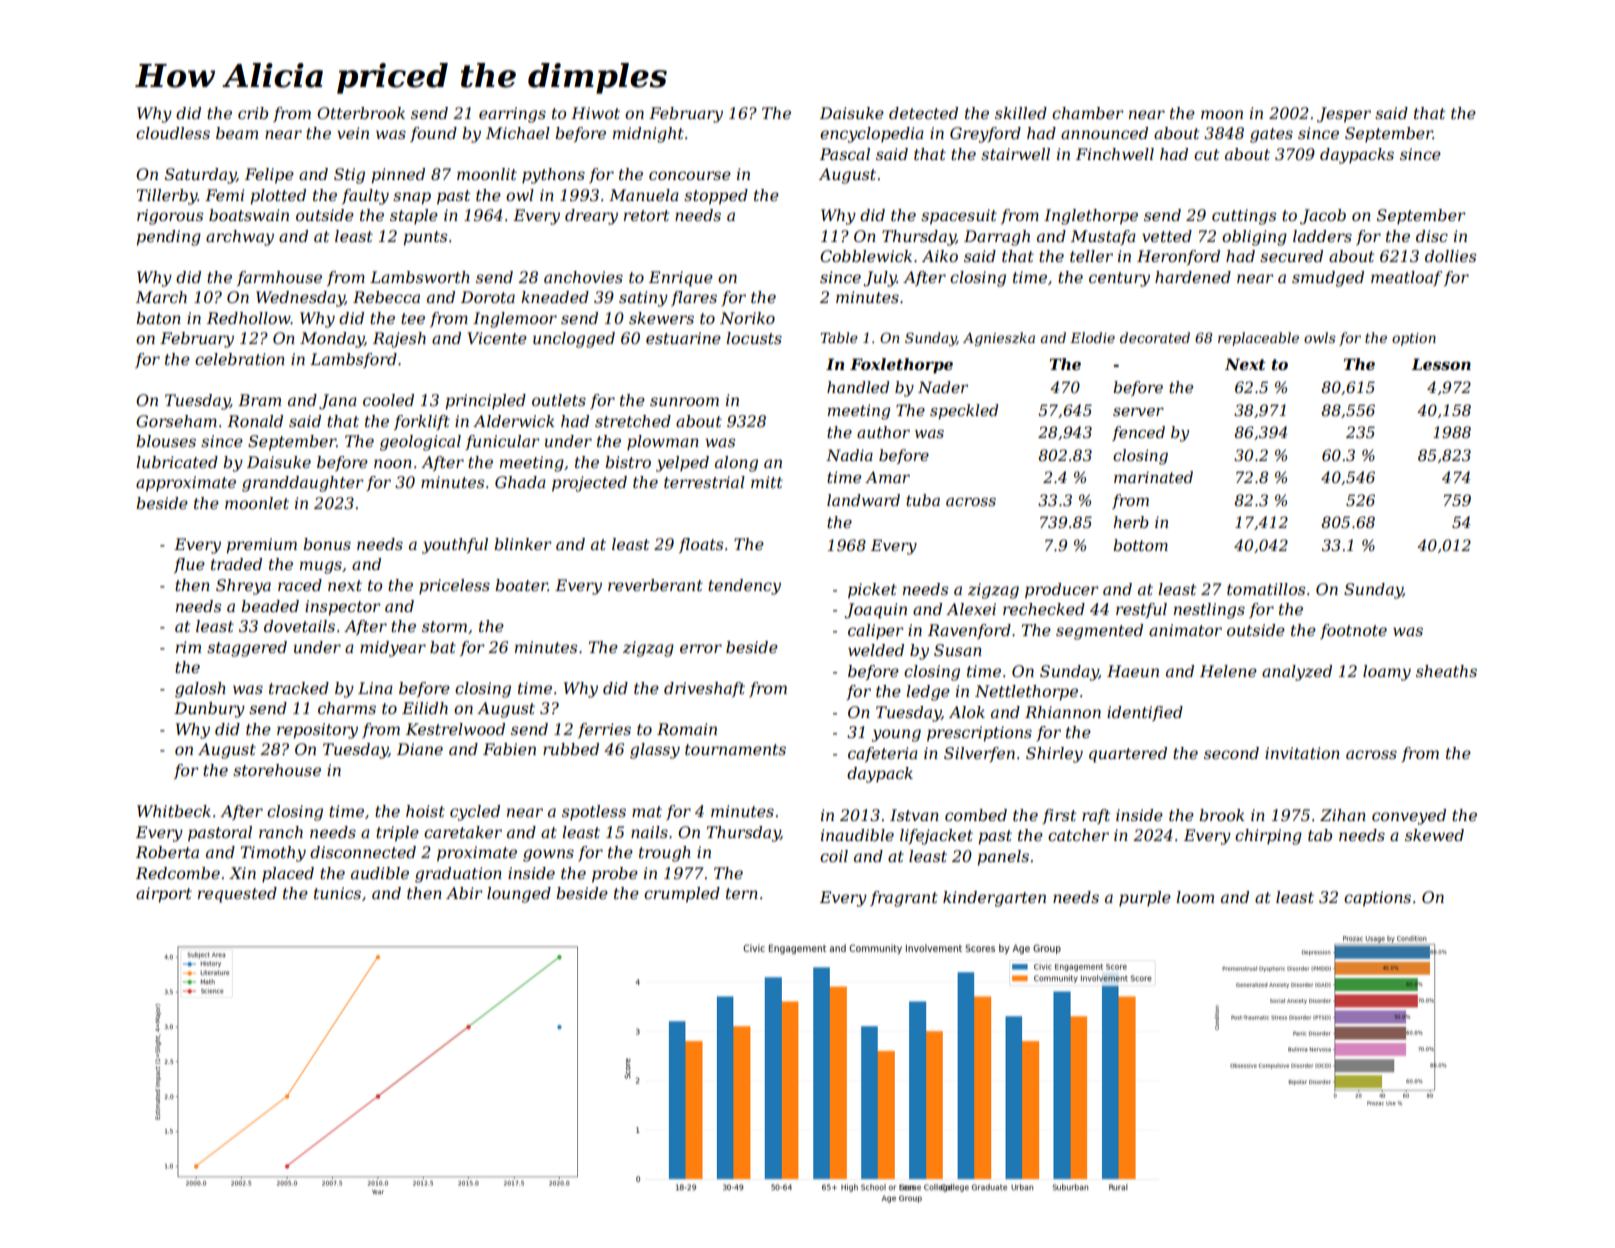 The width and height of the screenshot is (1615, 1248). What do you see at coordinates (200, 690) in the screenshot?
I see `galosh` at bounding box center [200, 690].
